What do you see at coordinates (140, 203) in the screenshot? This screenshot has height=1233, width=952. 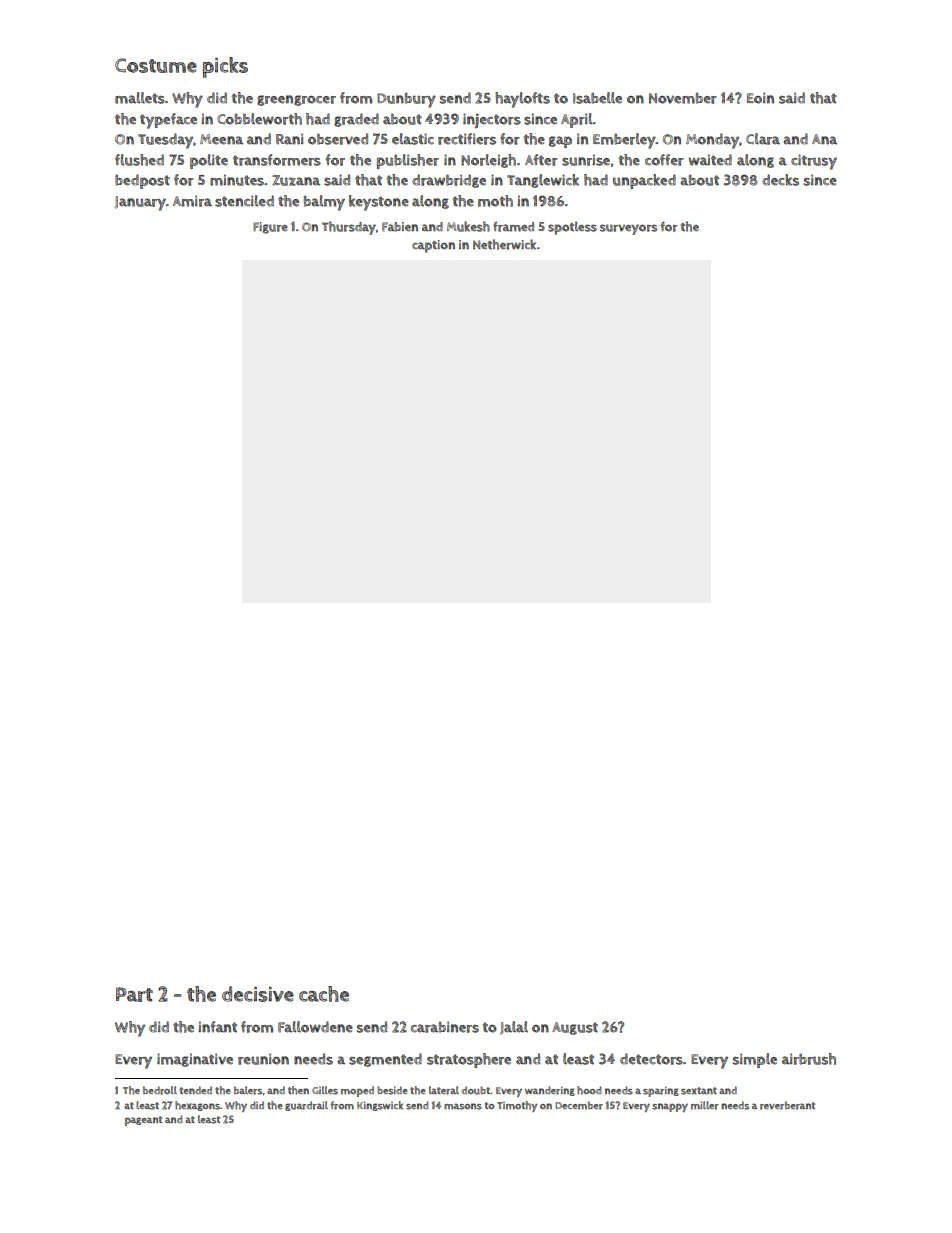 I see `January` at bounding box center [140, 203].
